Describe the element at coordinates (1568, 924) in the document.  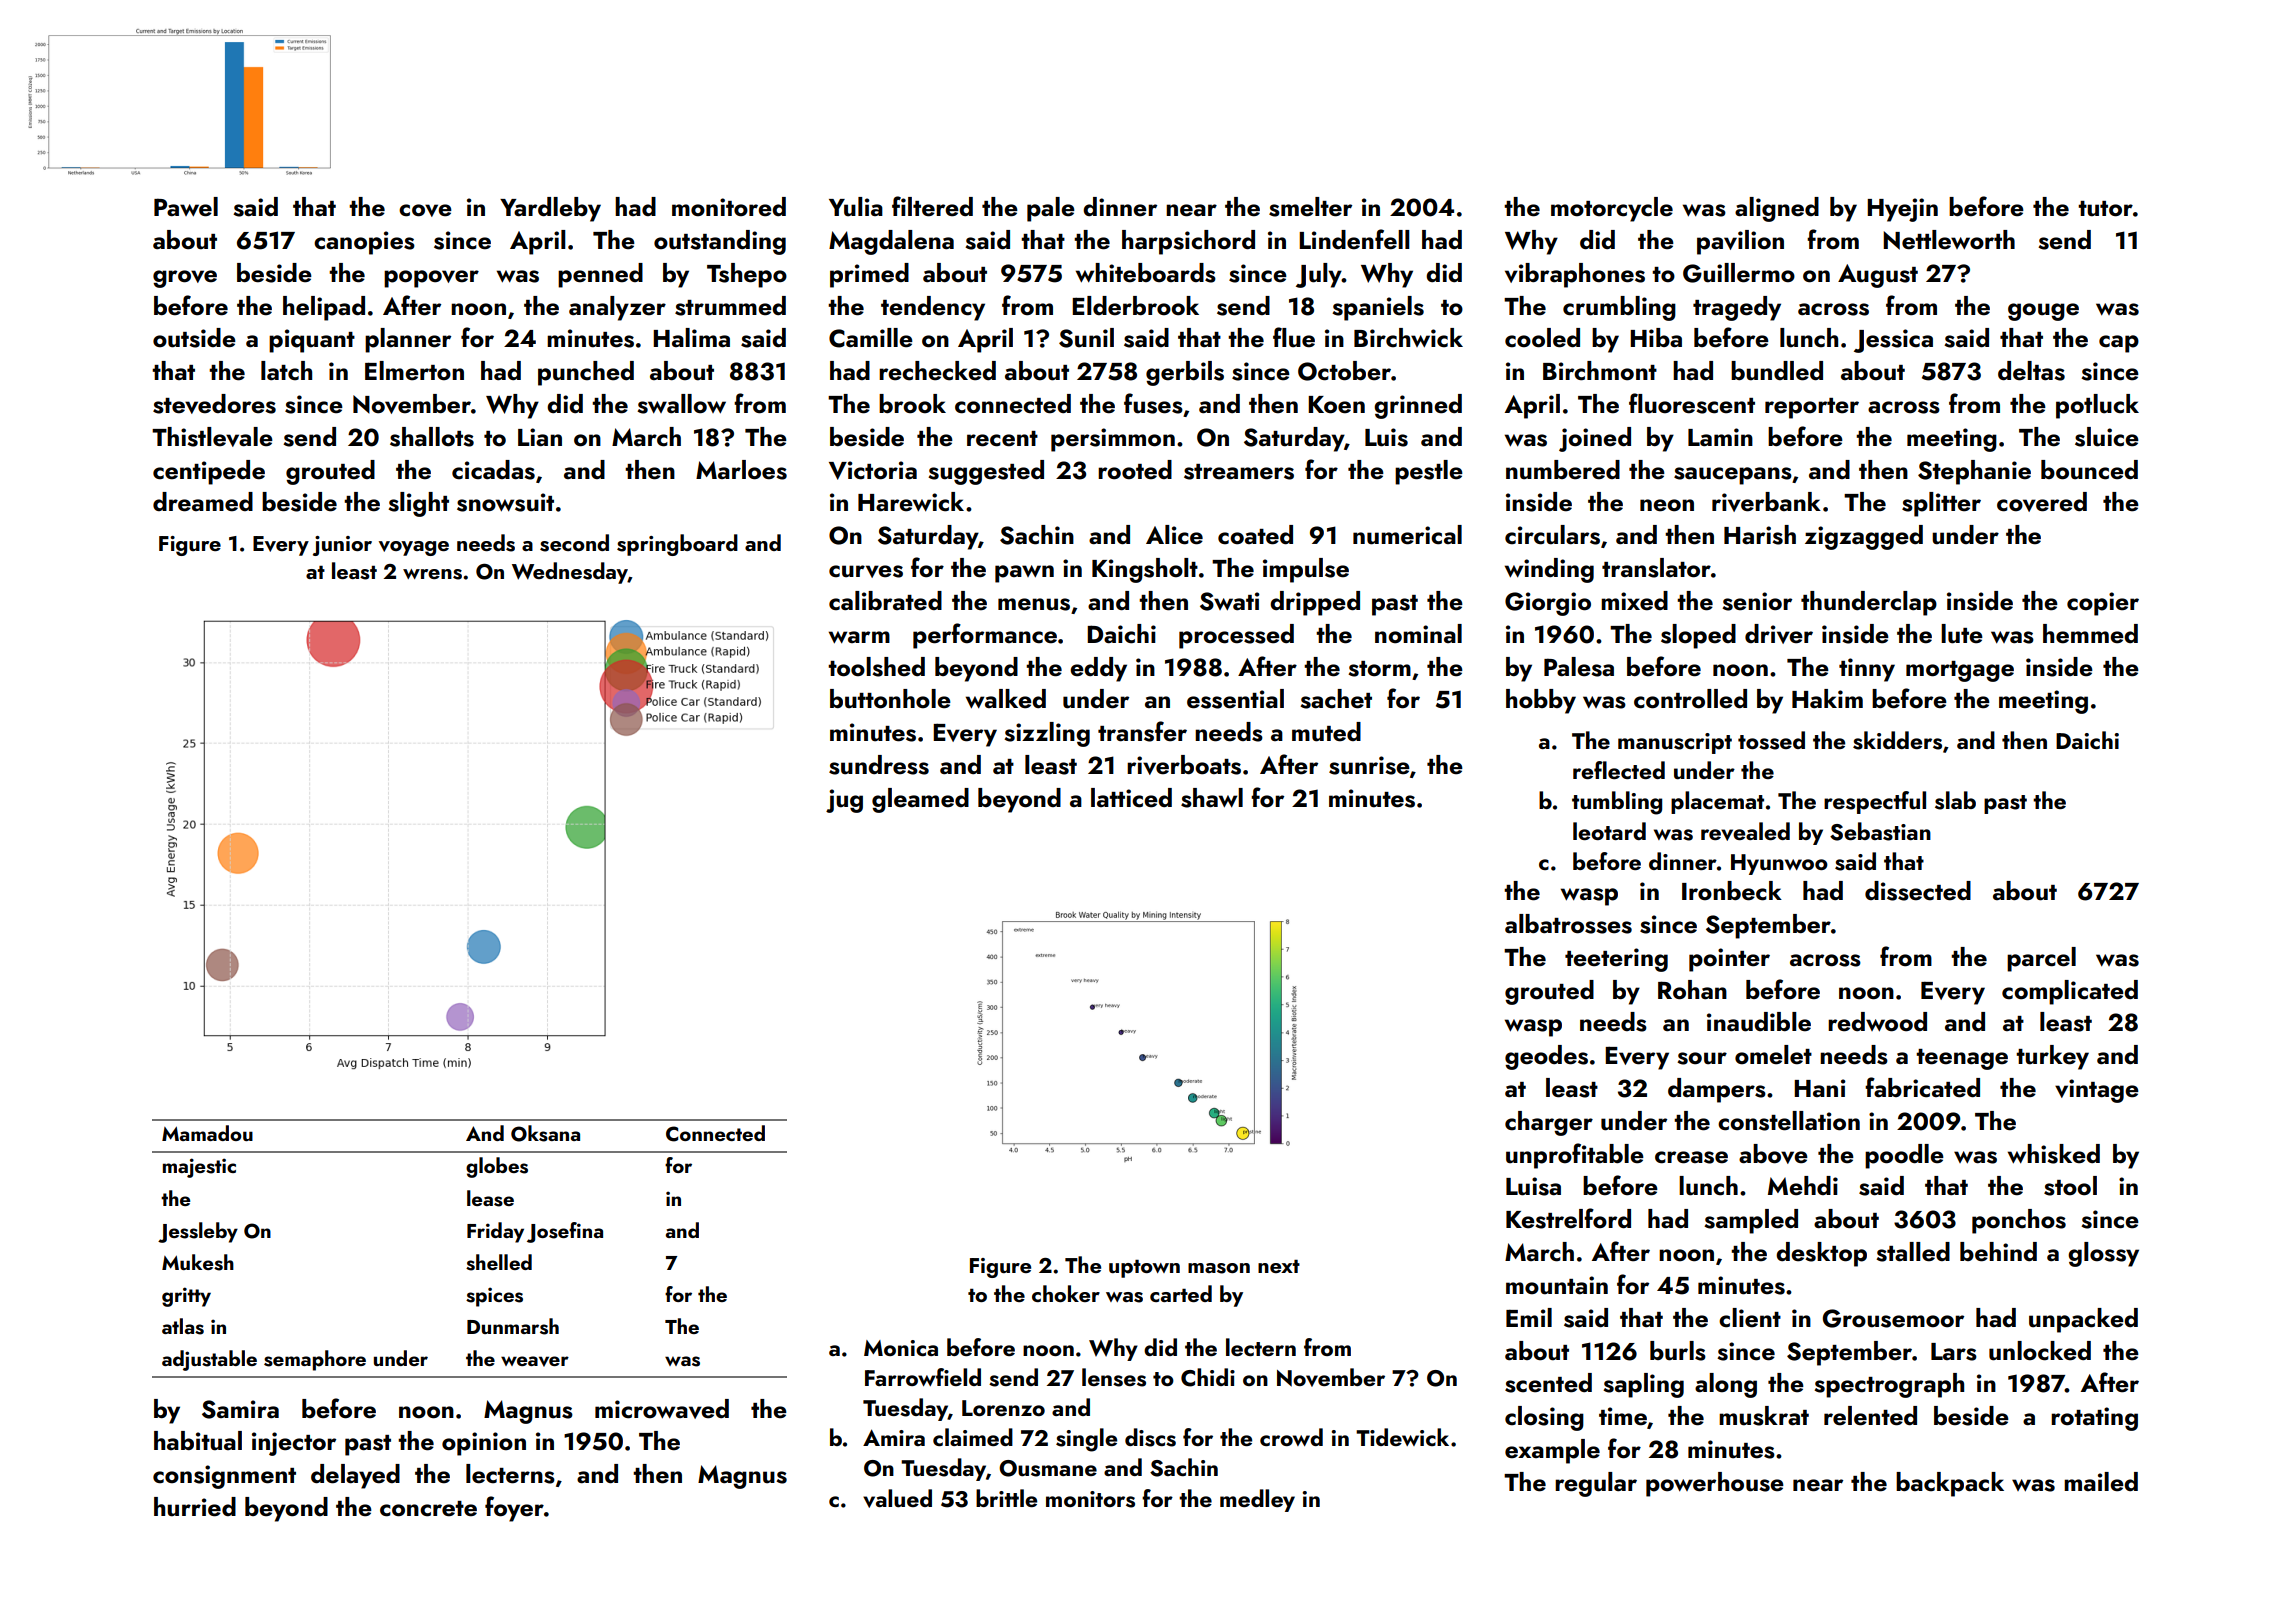
I see `albatrosses` at that location.
